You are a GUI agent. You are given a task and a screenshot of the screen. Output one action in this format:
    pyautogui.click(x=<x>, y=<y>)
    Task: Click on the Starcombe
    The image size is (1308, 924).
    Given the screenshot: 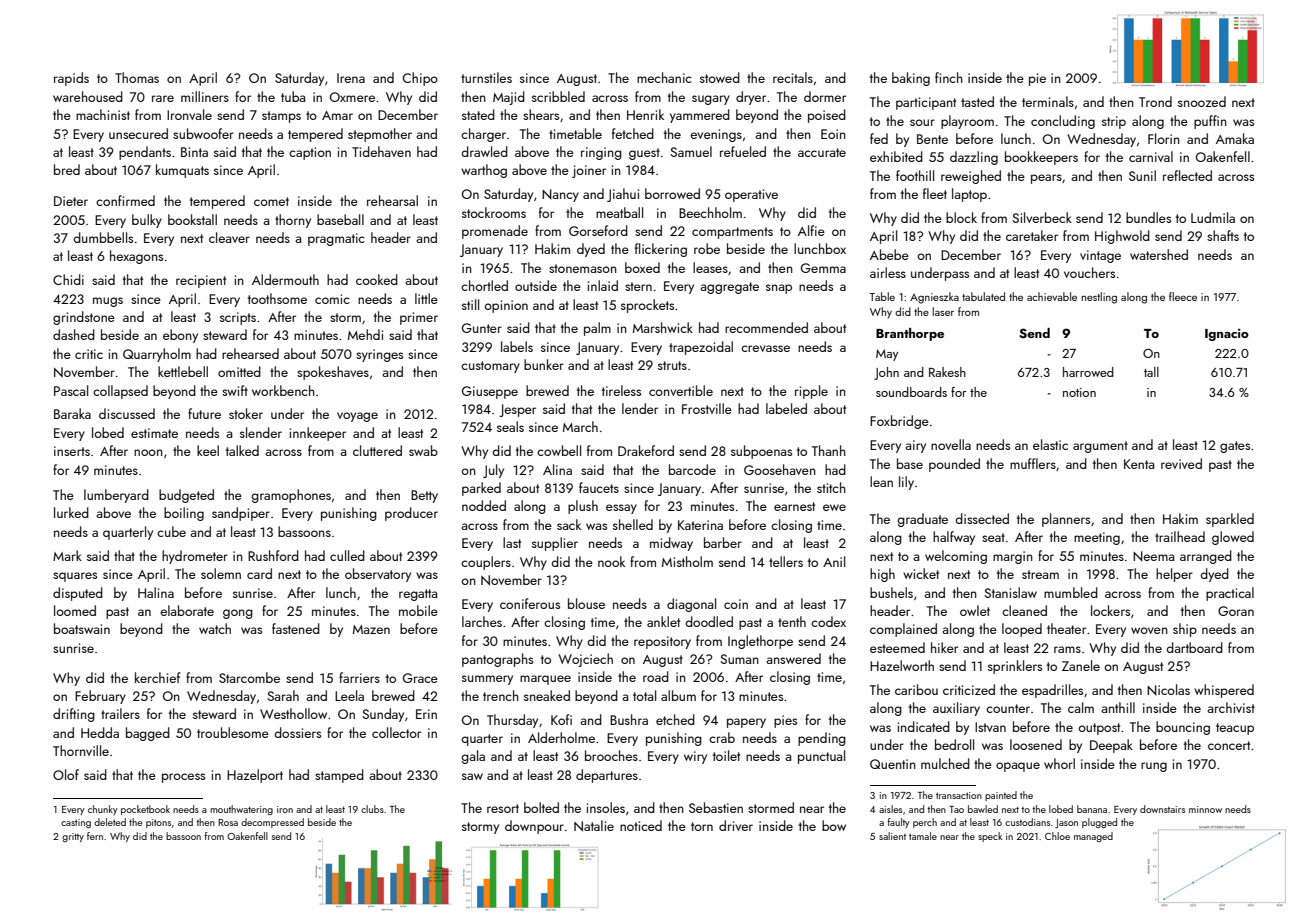 What is the action you would take?
    pyautogui.click(x=249, y=677)
